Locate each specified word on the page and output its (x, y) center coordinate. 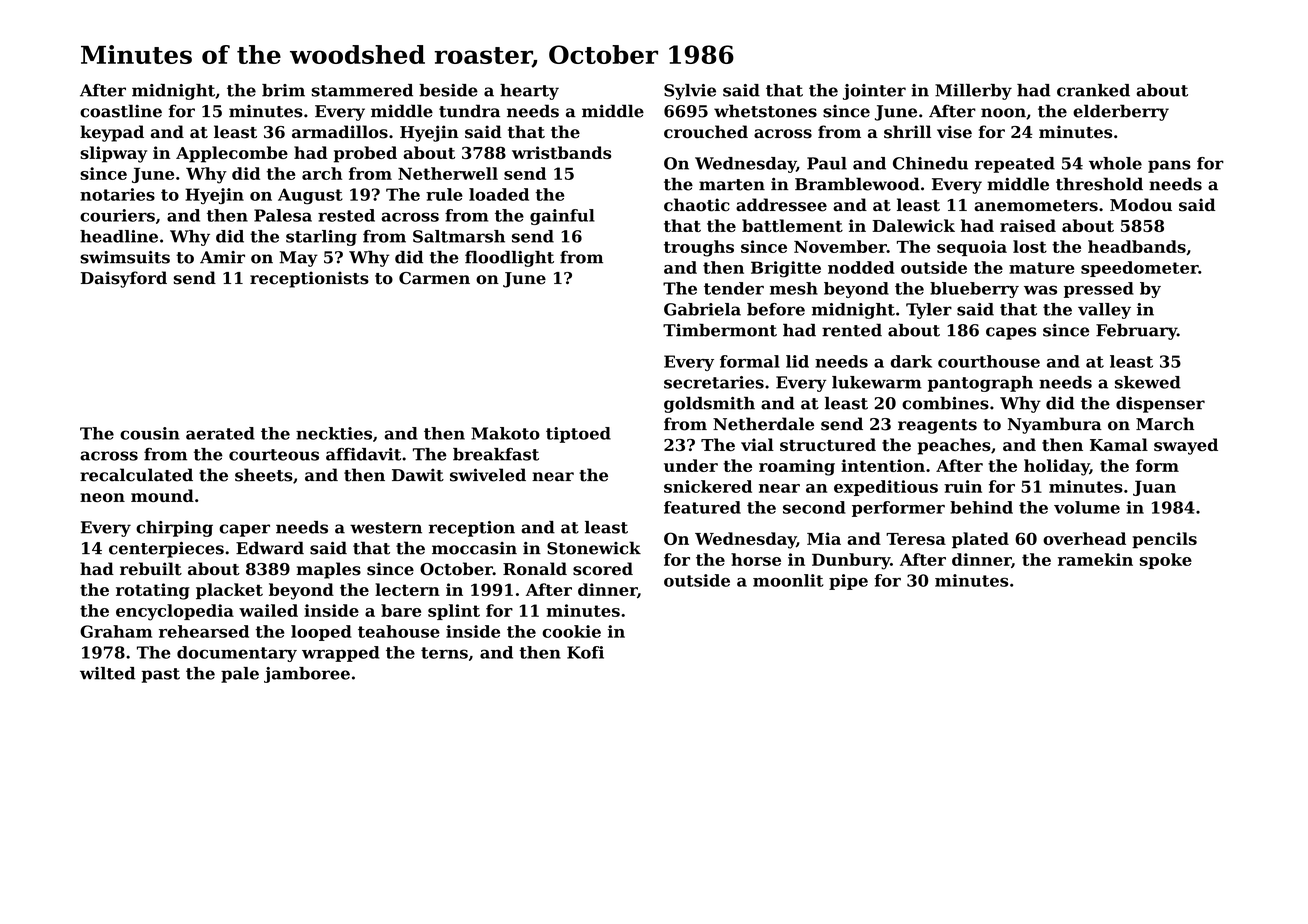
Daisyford (124, 279)
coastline (121, 111)
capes (1011, 333)
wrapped (341, 654)
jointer (874, 92)
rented (852, 330)
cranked (1093, 90)
